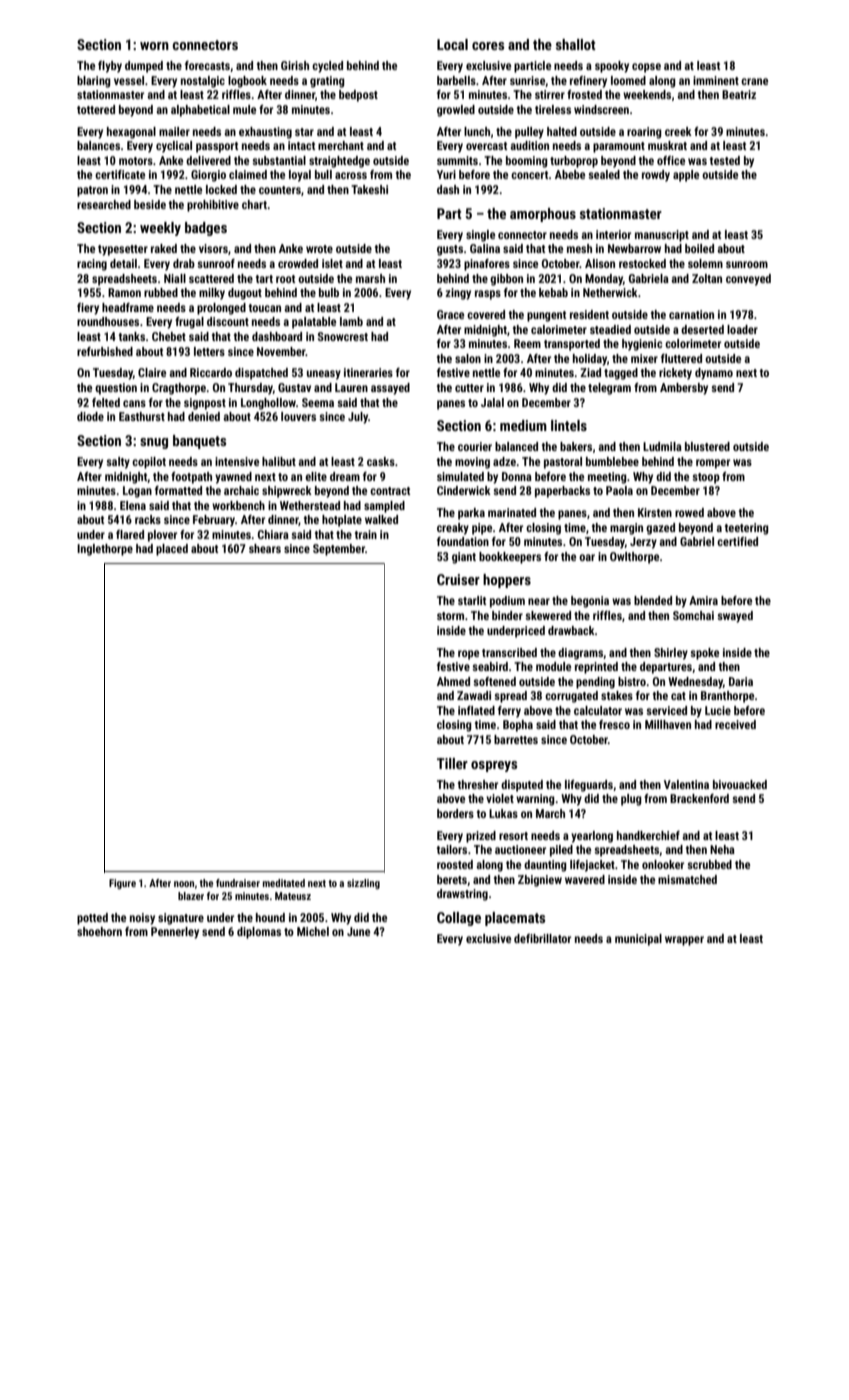  Describe the element at coordinates (149, 463) in the screenshot. I see `copilot` at that location.
